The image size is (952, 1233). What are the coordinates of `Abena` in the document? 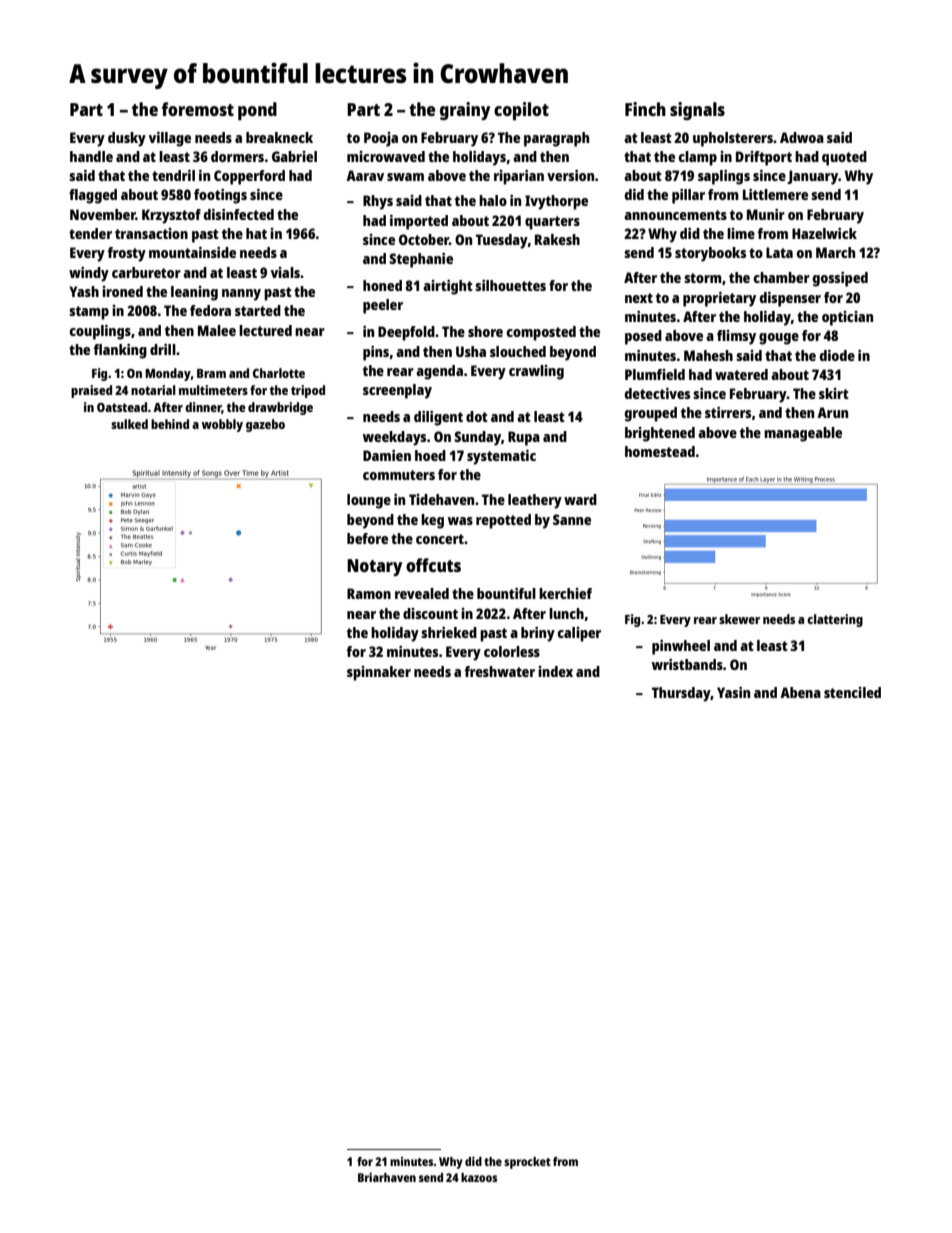 It's located at (800, 692).
